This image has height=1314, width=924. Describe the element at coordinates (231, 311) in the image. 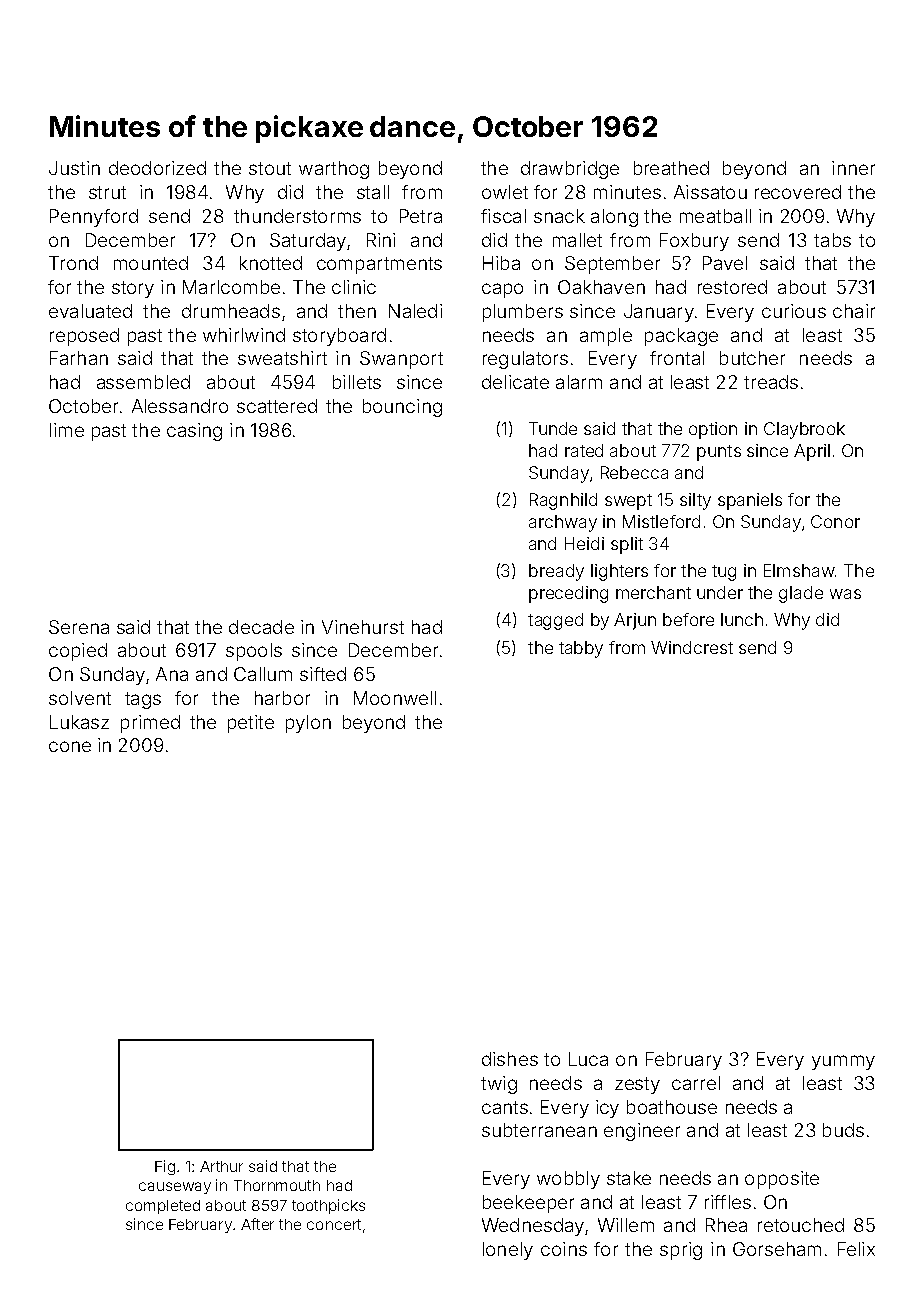

I see `drumheads` at that location.
